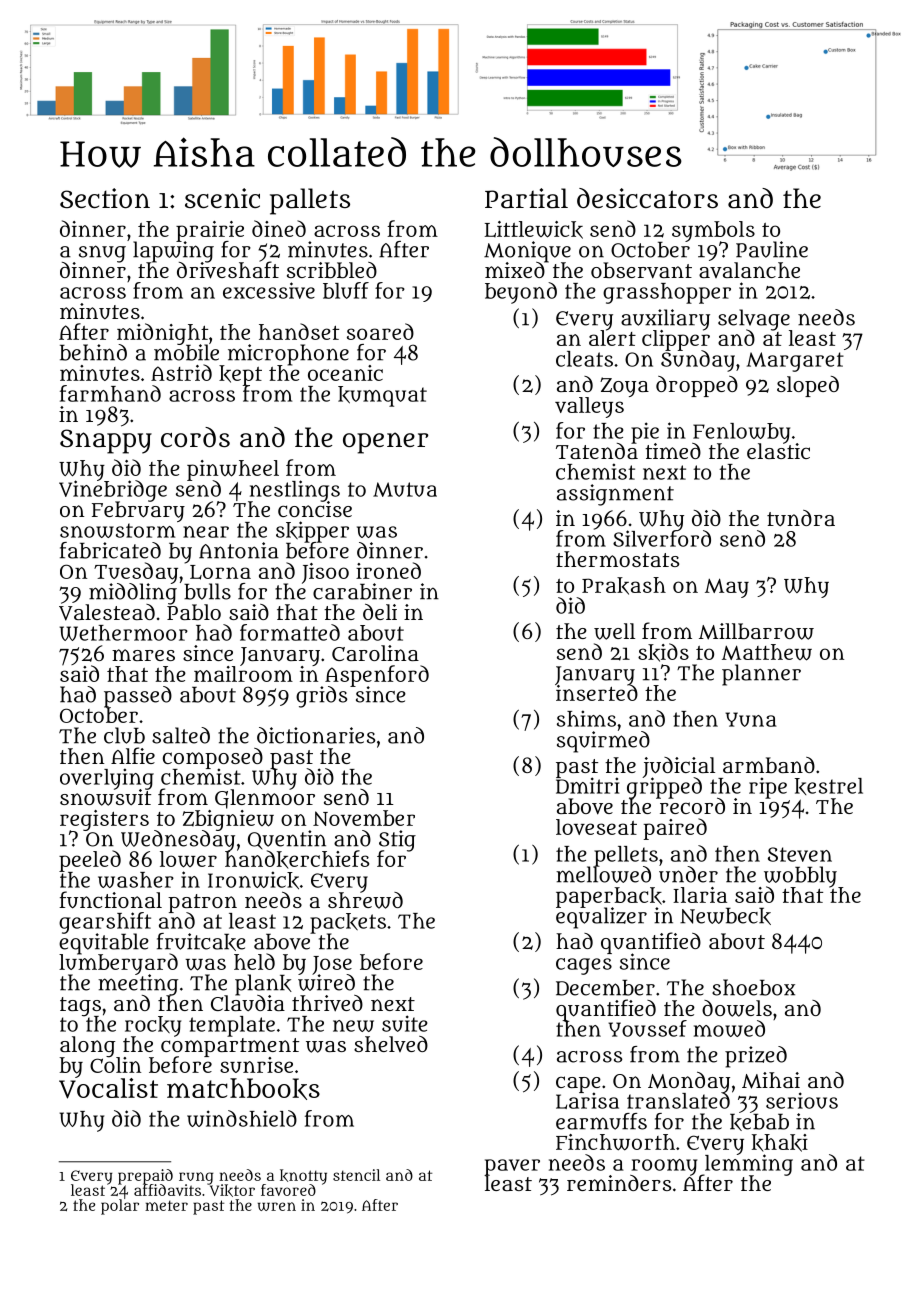 Image resolution: width=924 pixels, height=1314 pixels. I want to click on Yuna, so click(751, 719).
